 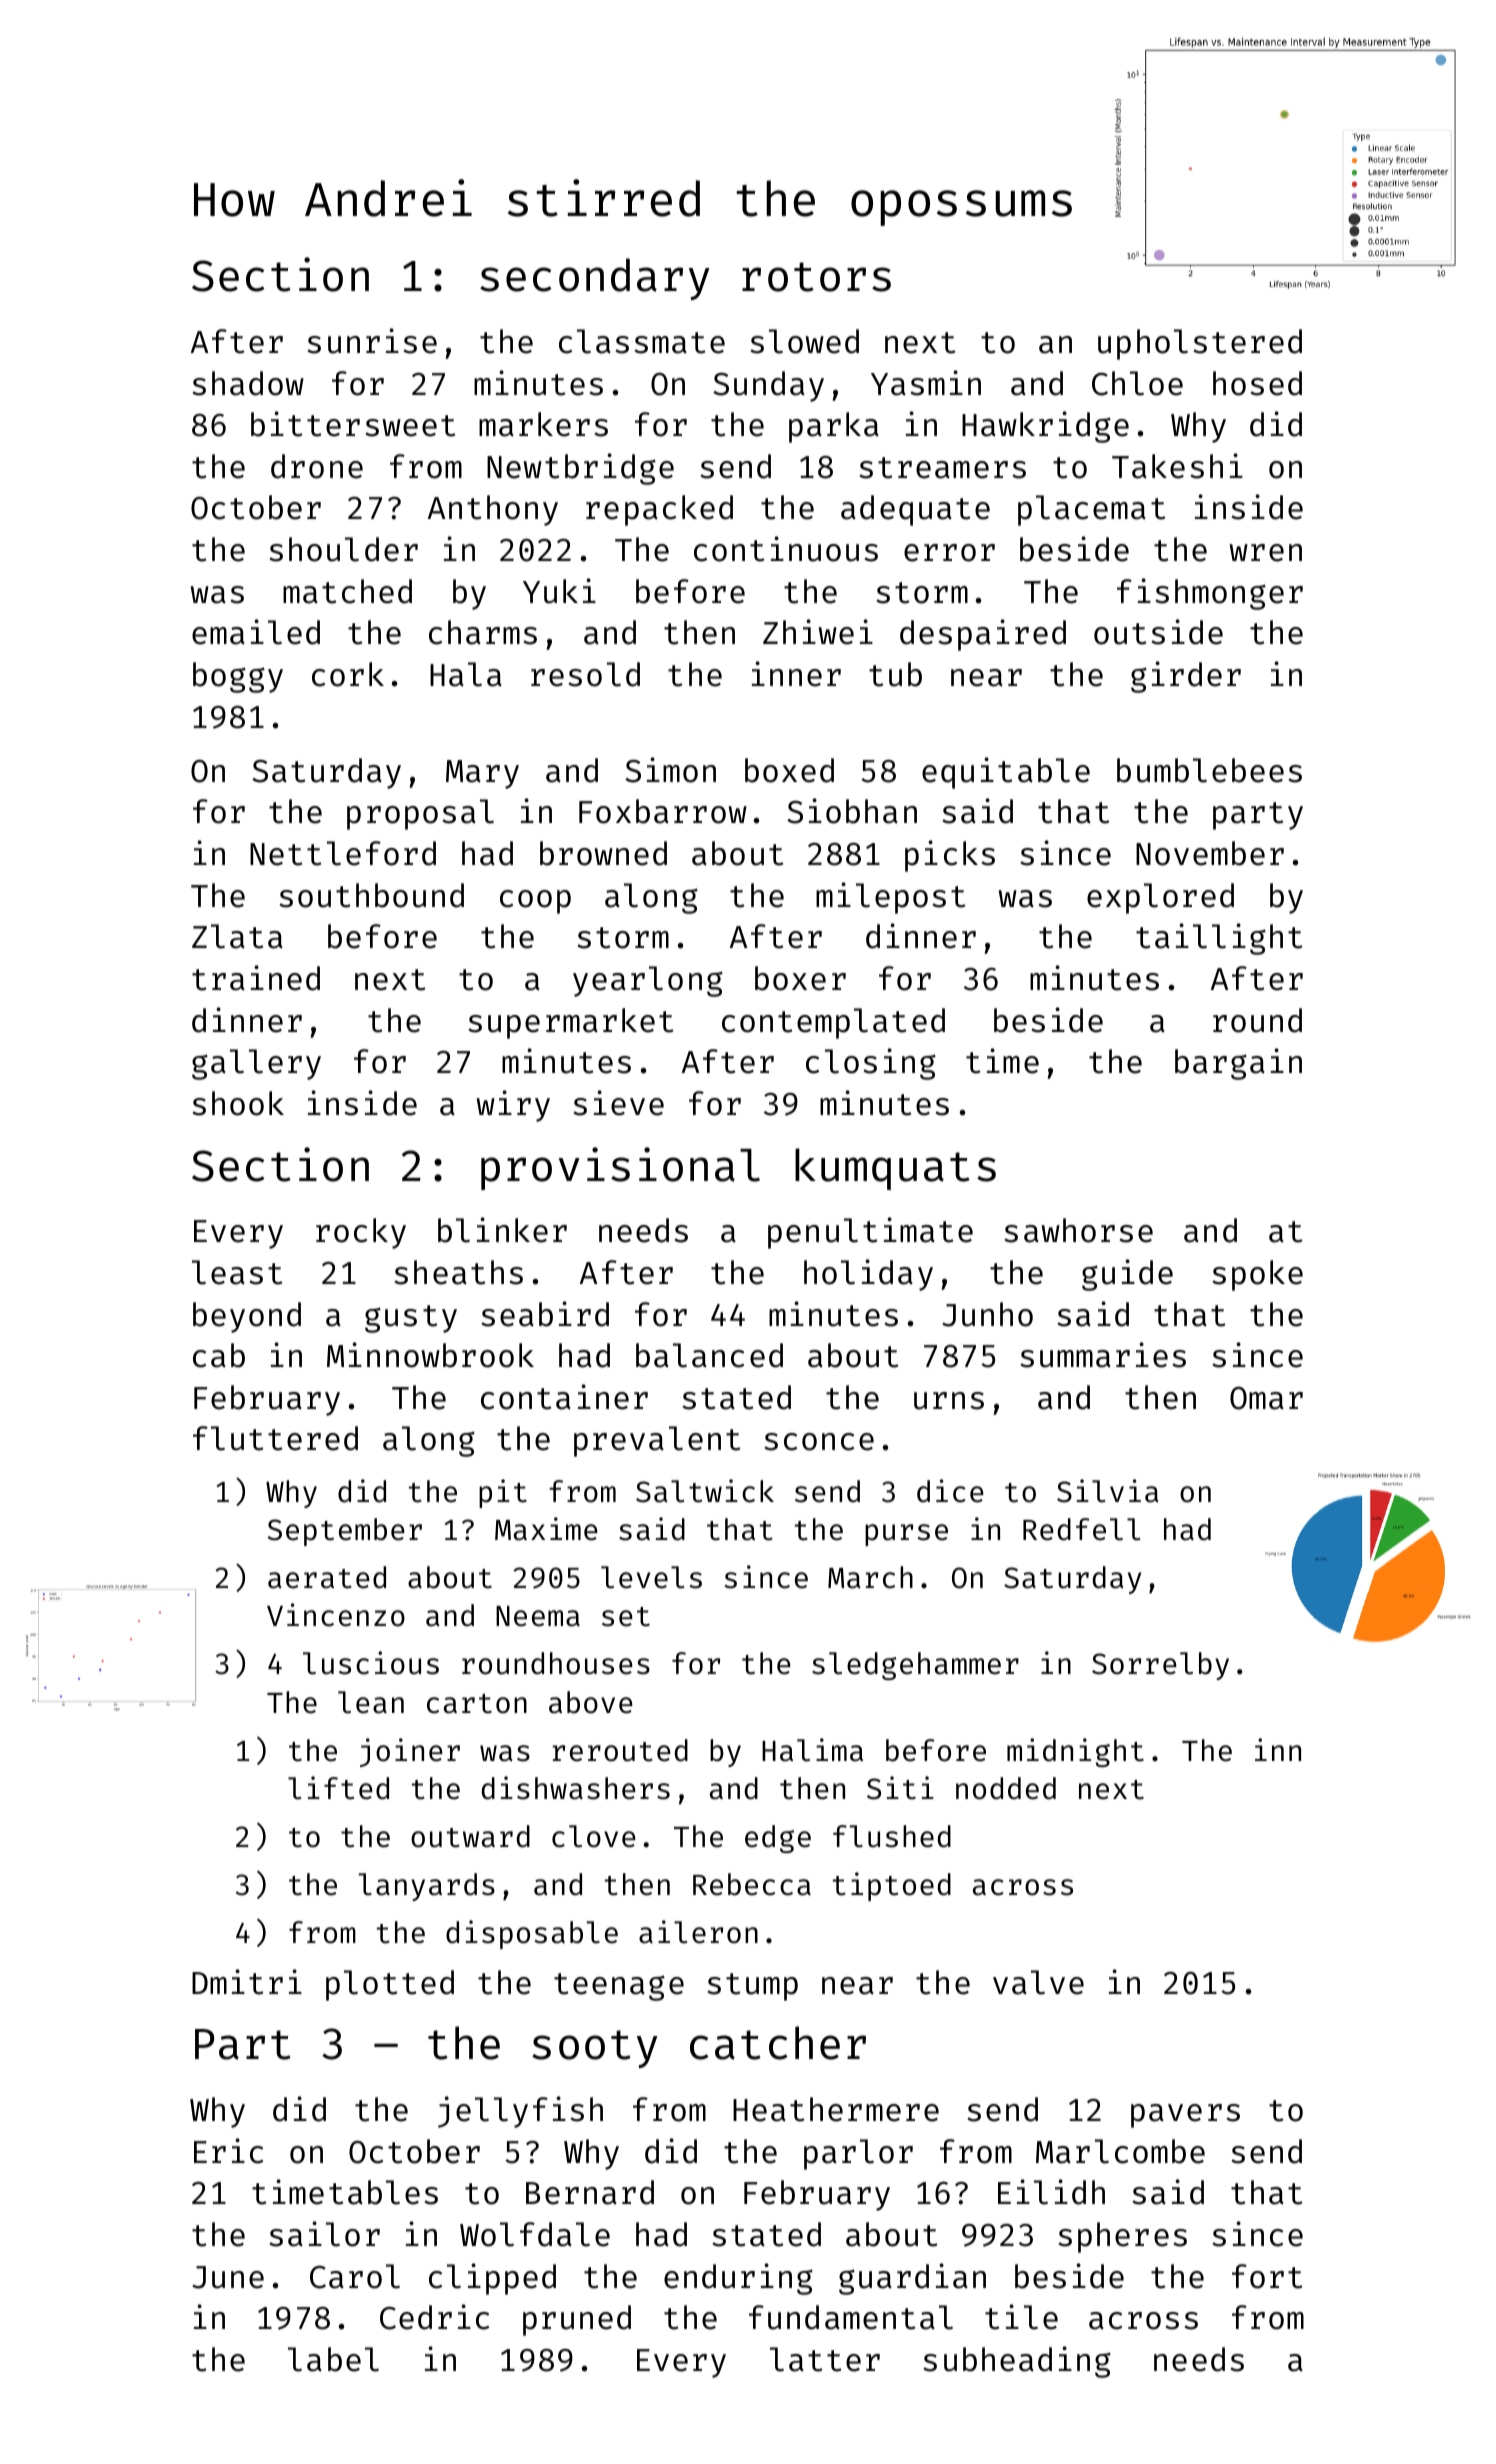 What do you see at coordinates (1006, 1788) in the screenshot?
I see `nodded` at bounding box center [1006, 1788].
